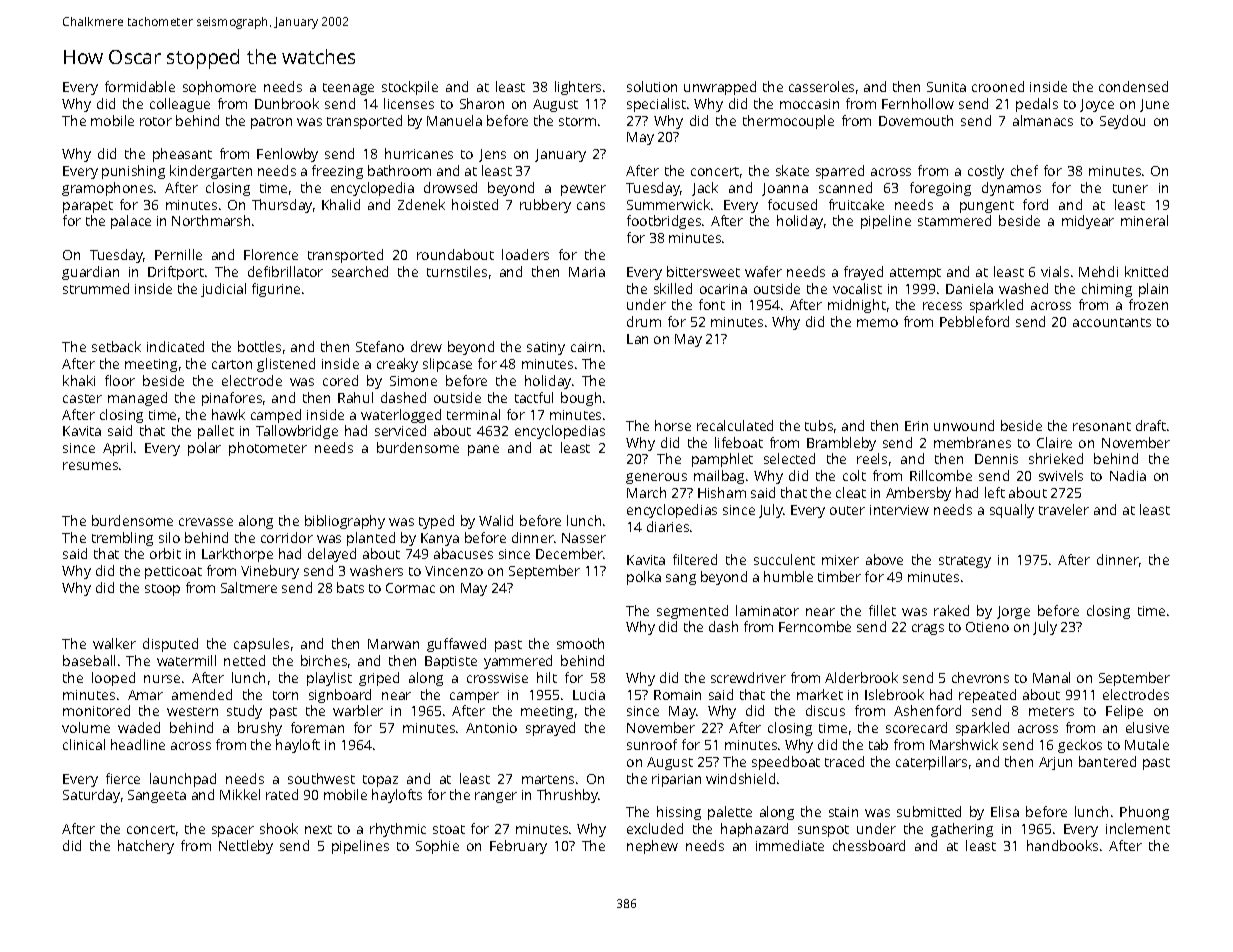 The height and width of the screenshot is (952, 1233). Describe the element at coordinates (644, 321) in the screenshot. I see `drum` at that location.
